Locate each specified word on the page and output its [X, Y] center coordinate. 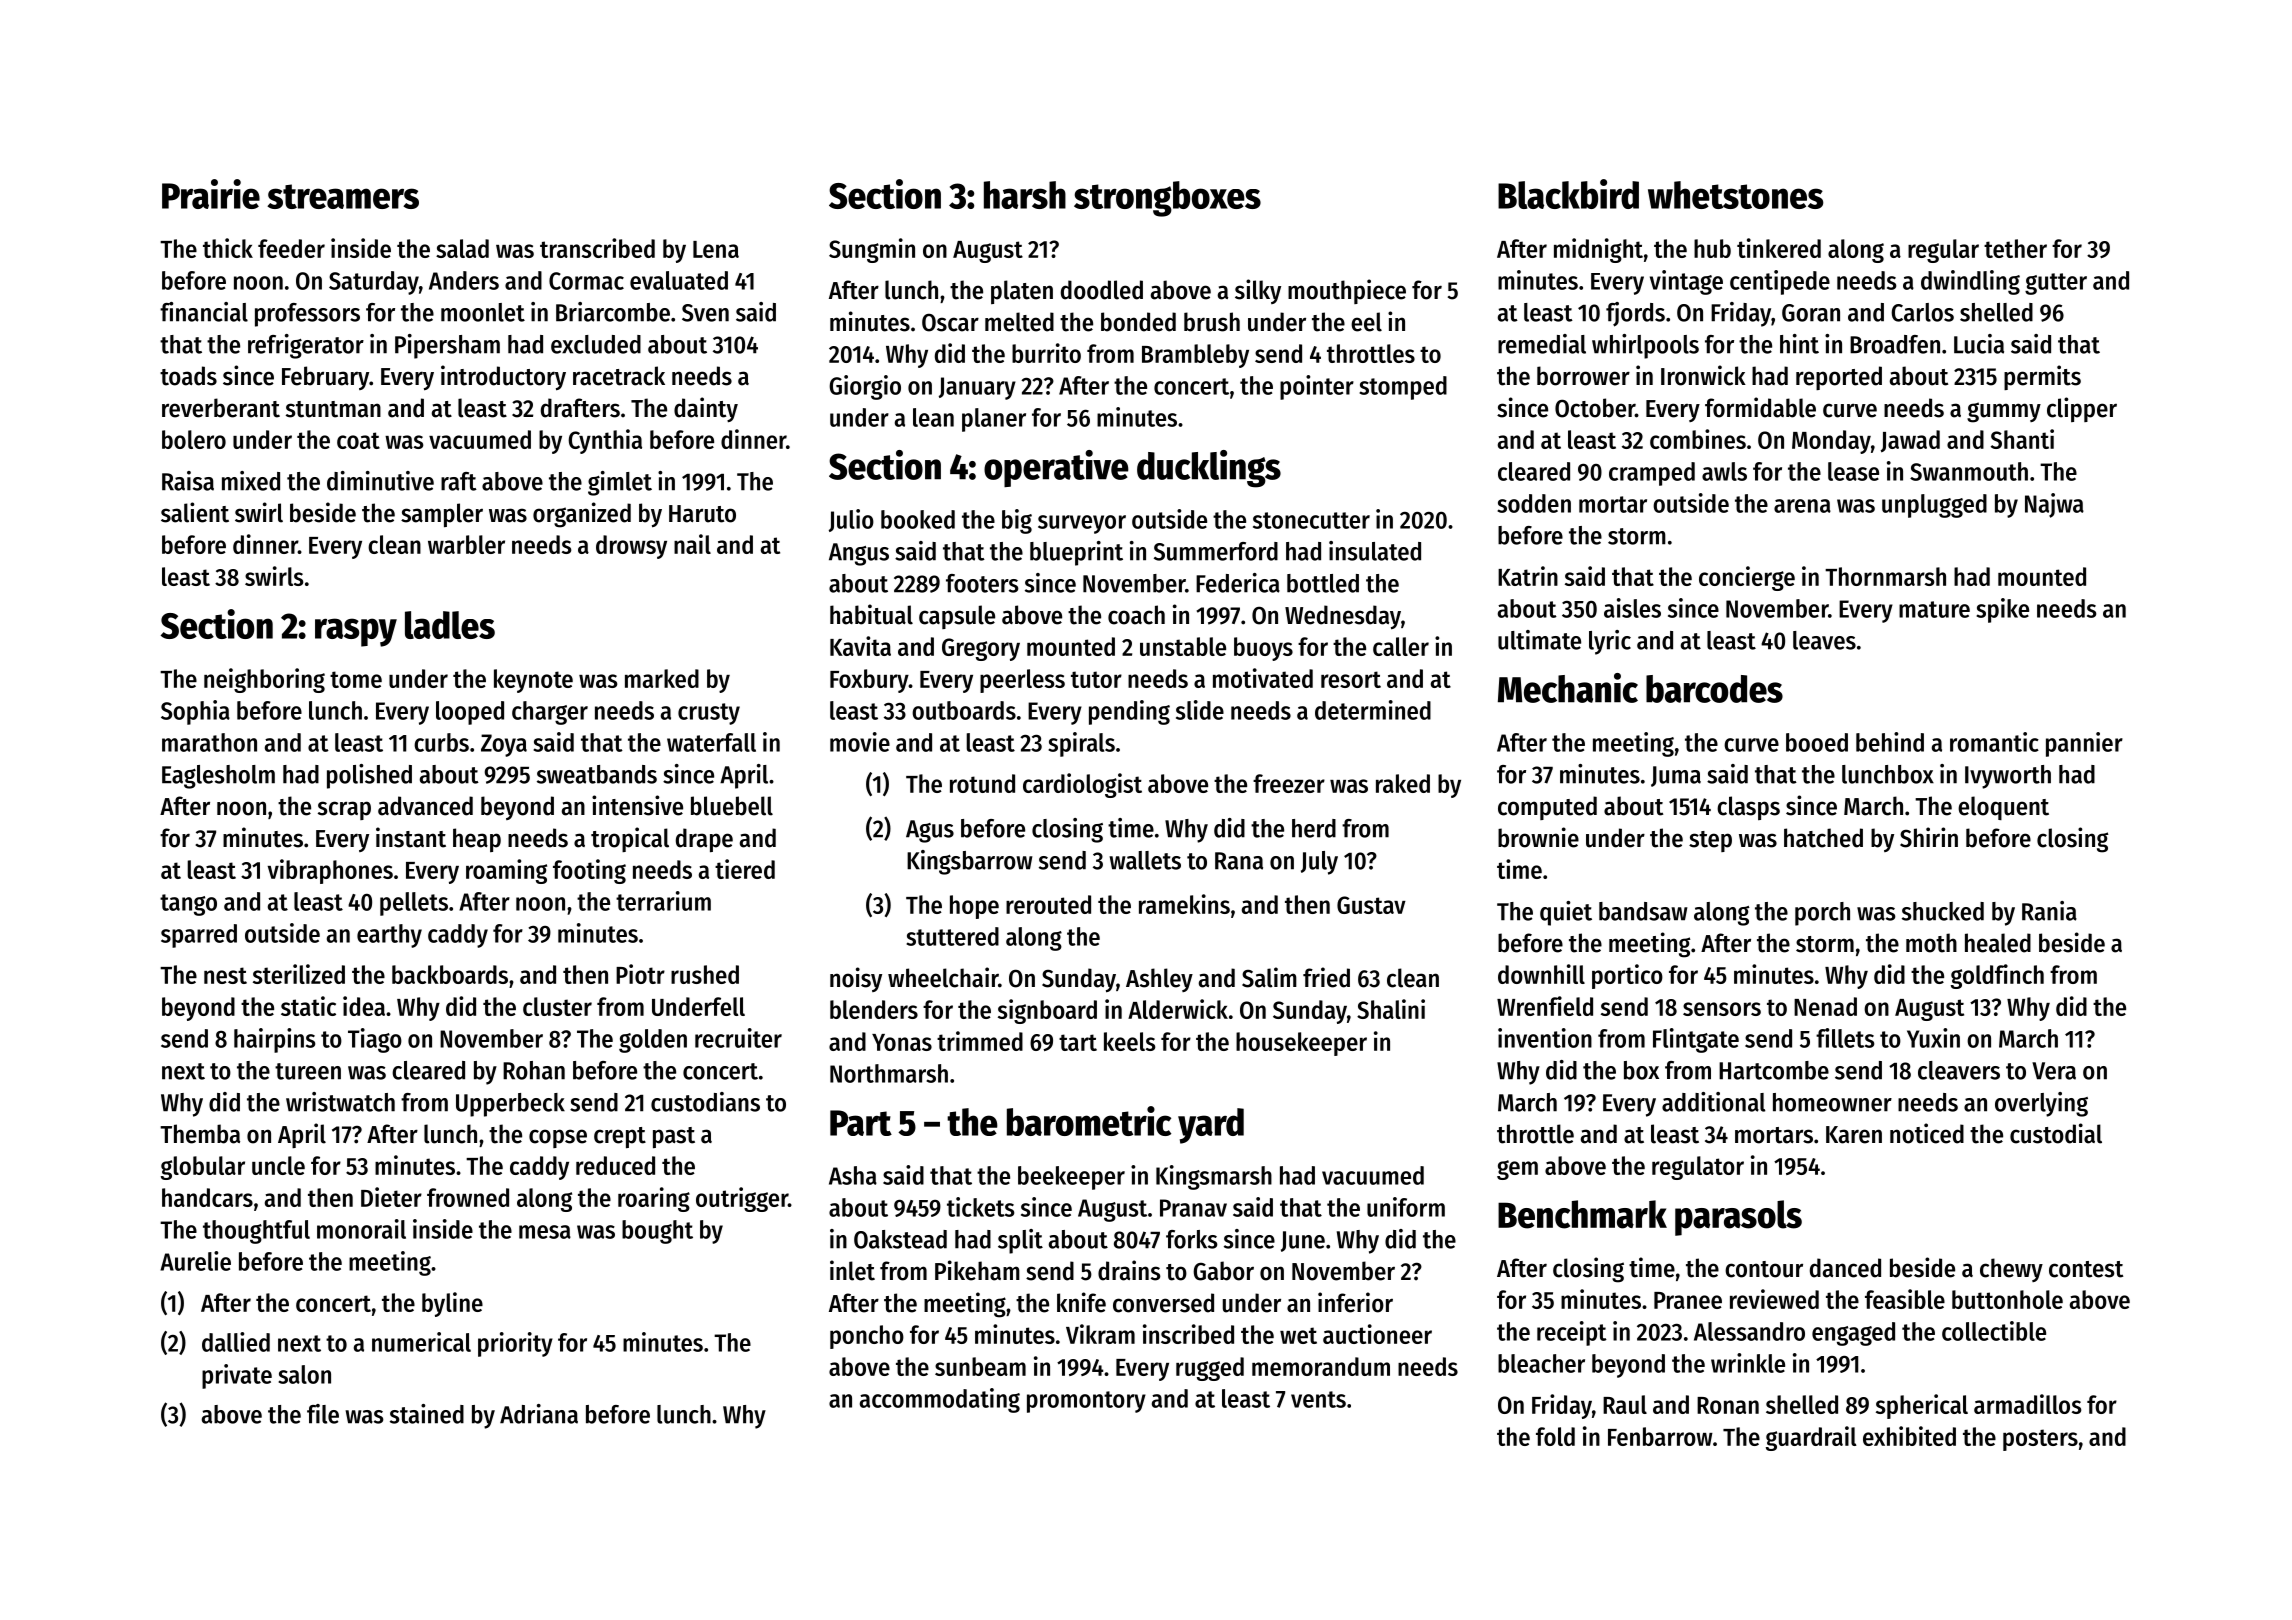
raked [1403, 783]
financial [204, 312]
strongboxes [1167, 199]
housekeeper [1301, 1044]
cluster [557, 1006]
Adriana [539, 1414]
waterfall [711, 742]
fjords [1635, 314]
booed [1817, 742]
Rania [2049, 911]
